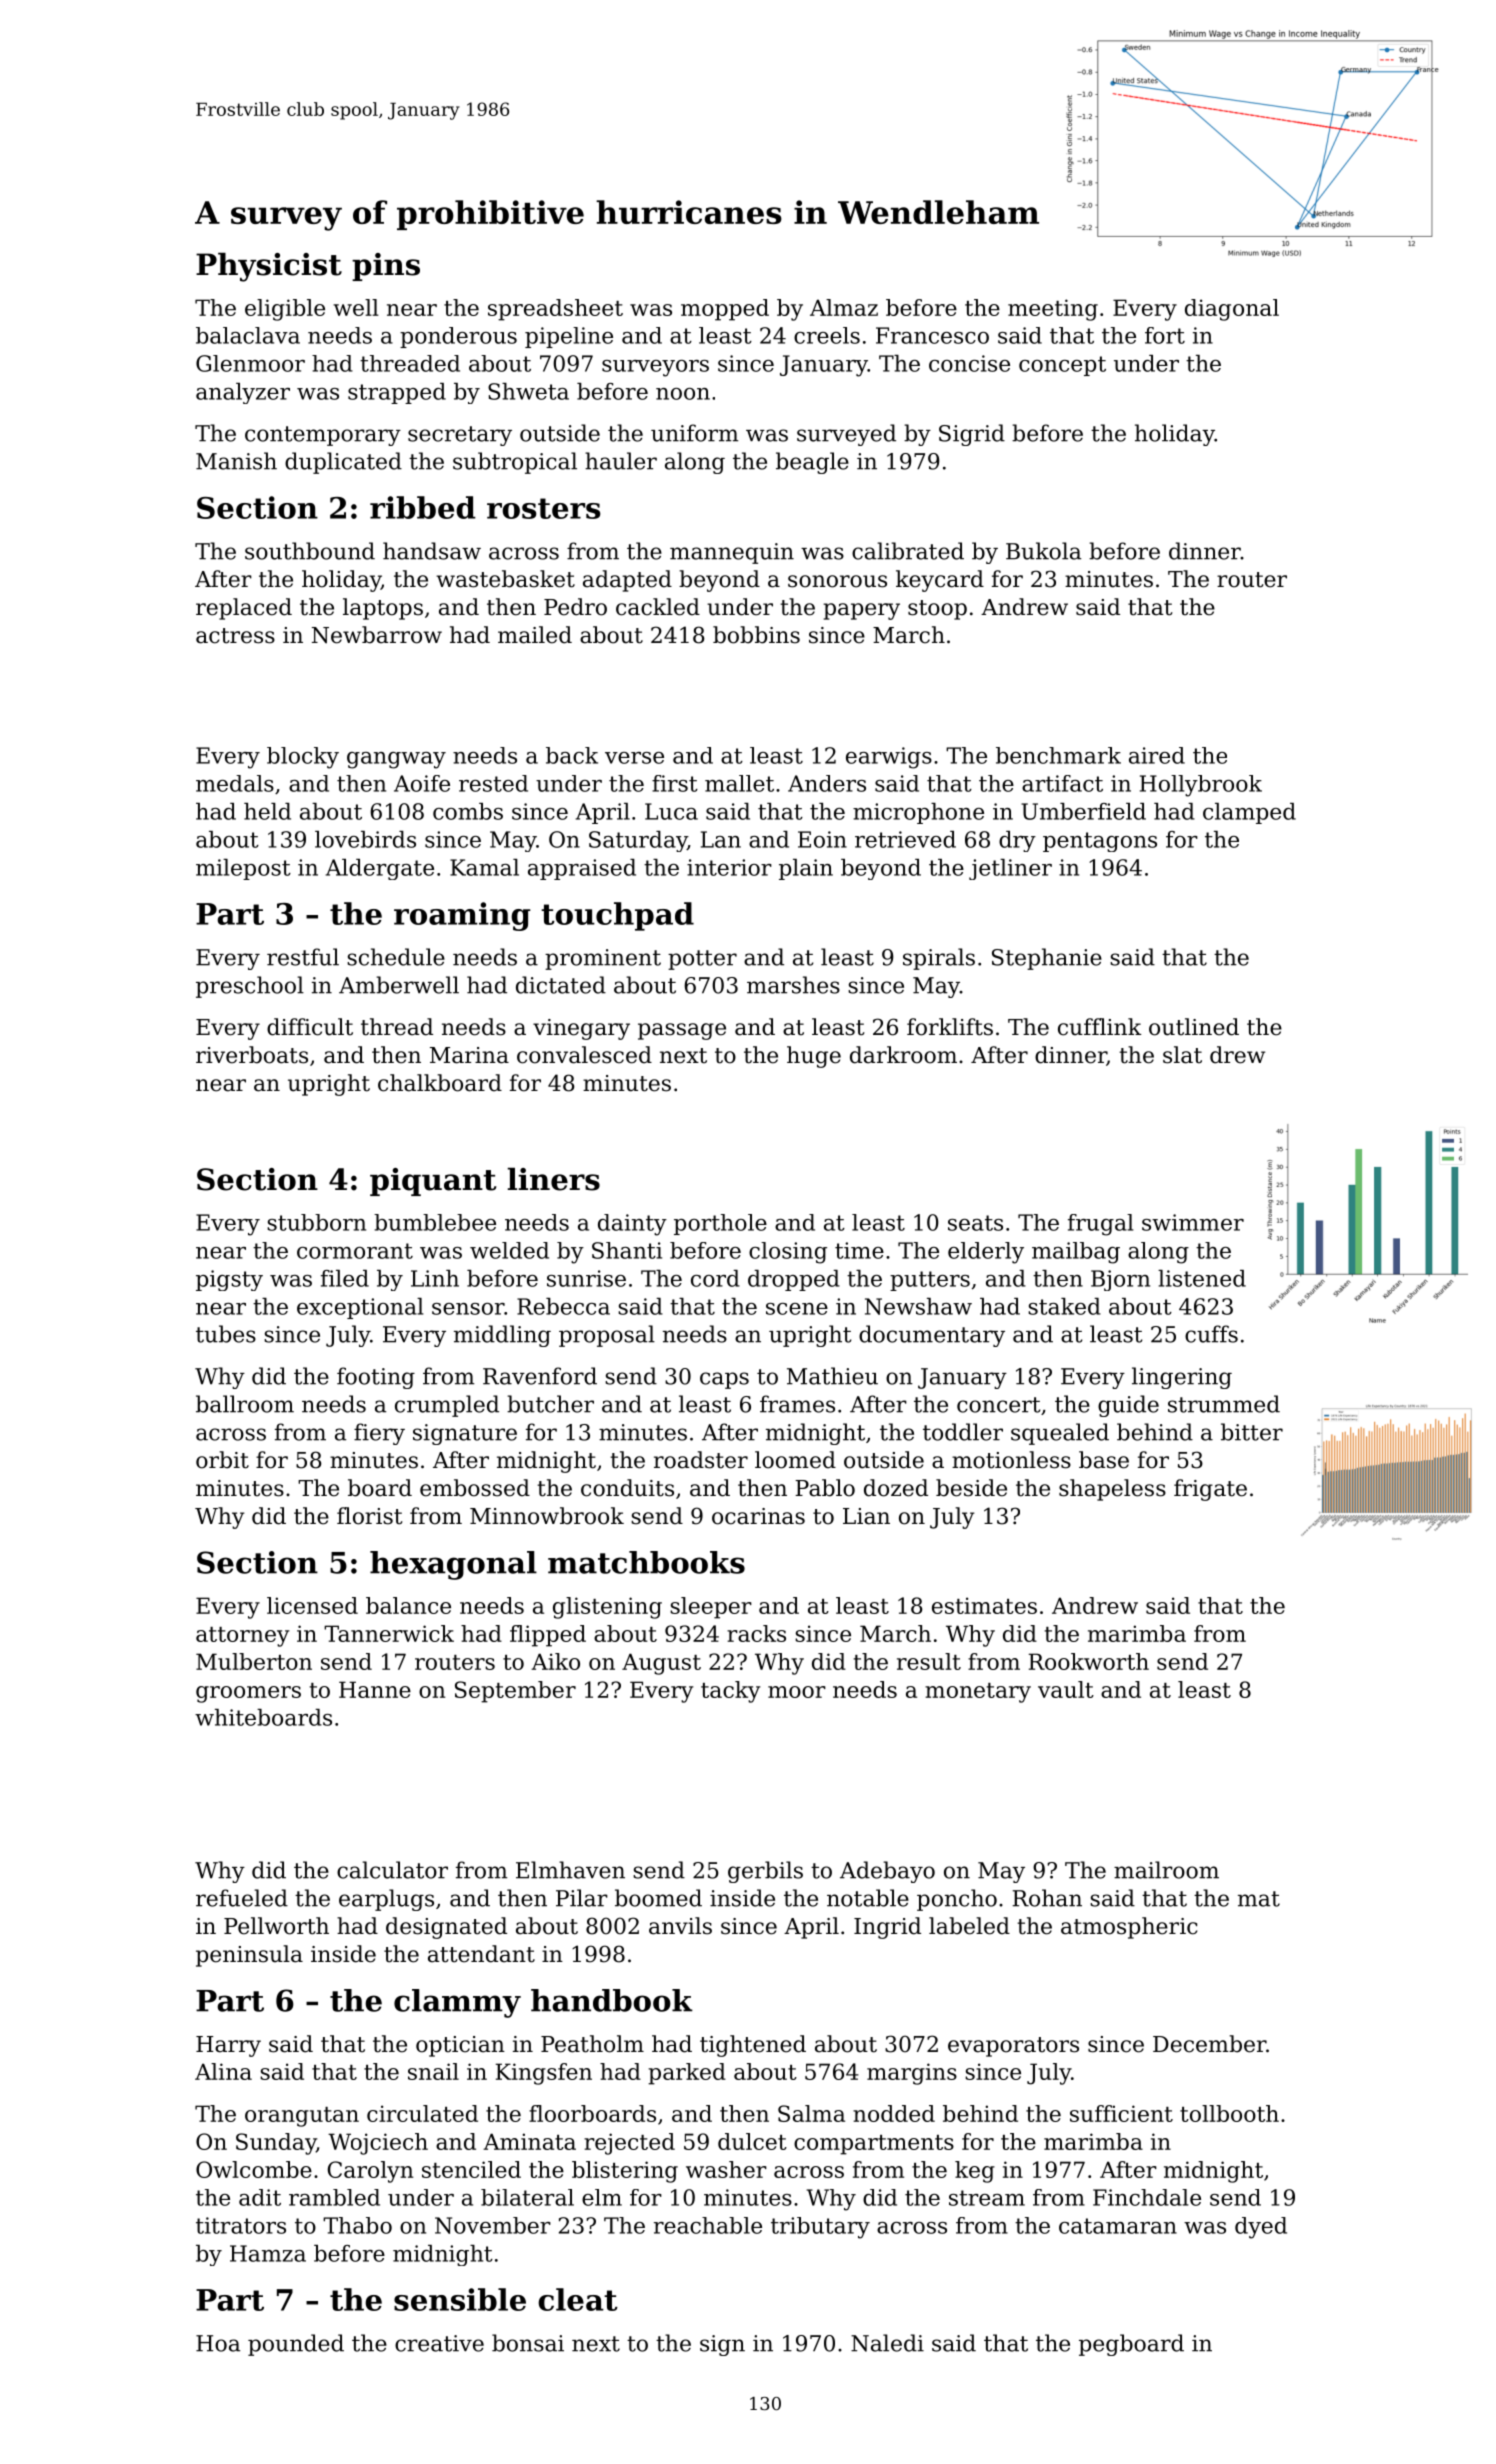  I want to click on diagonal, so click(1232, 310).
